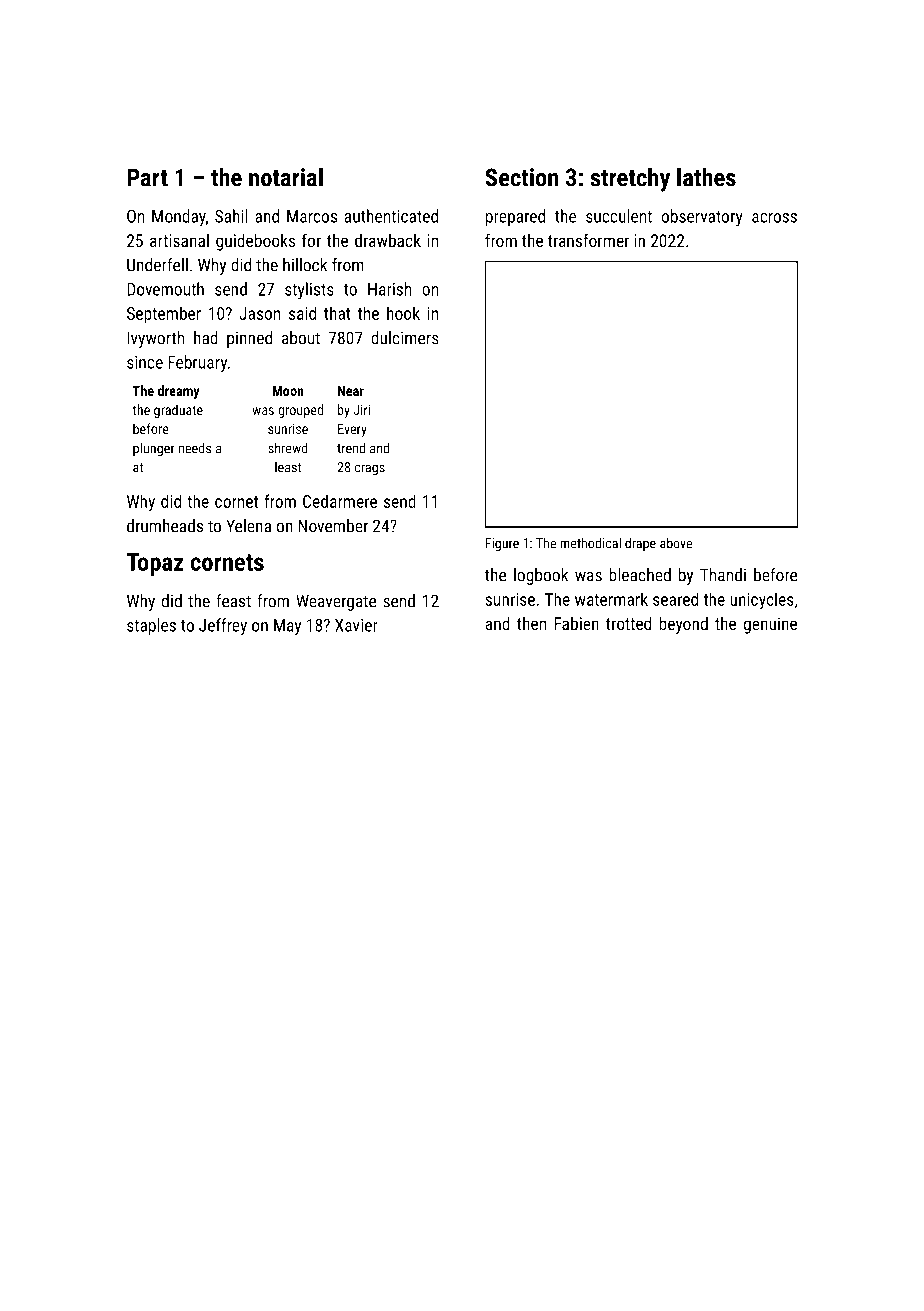  Describe the element at coordinates (165, 289) in the image. I see `Dovemouth` at that location.
